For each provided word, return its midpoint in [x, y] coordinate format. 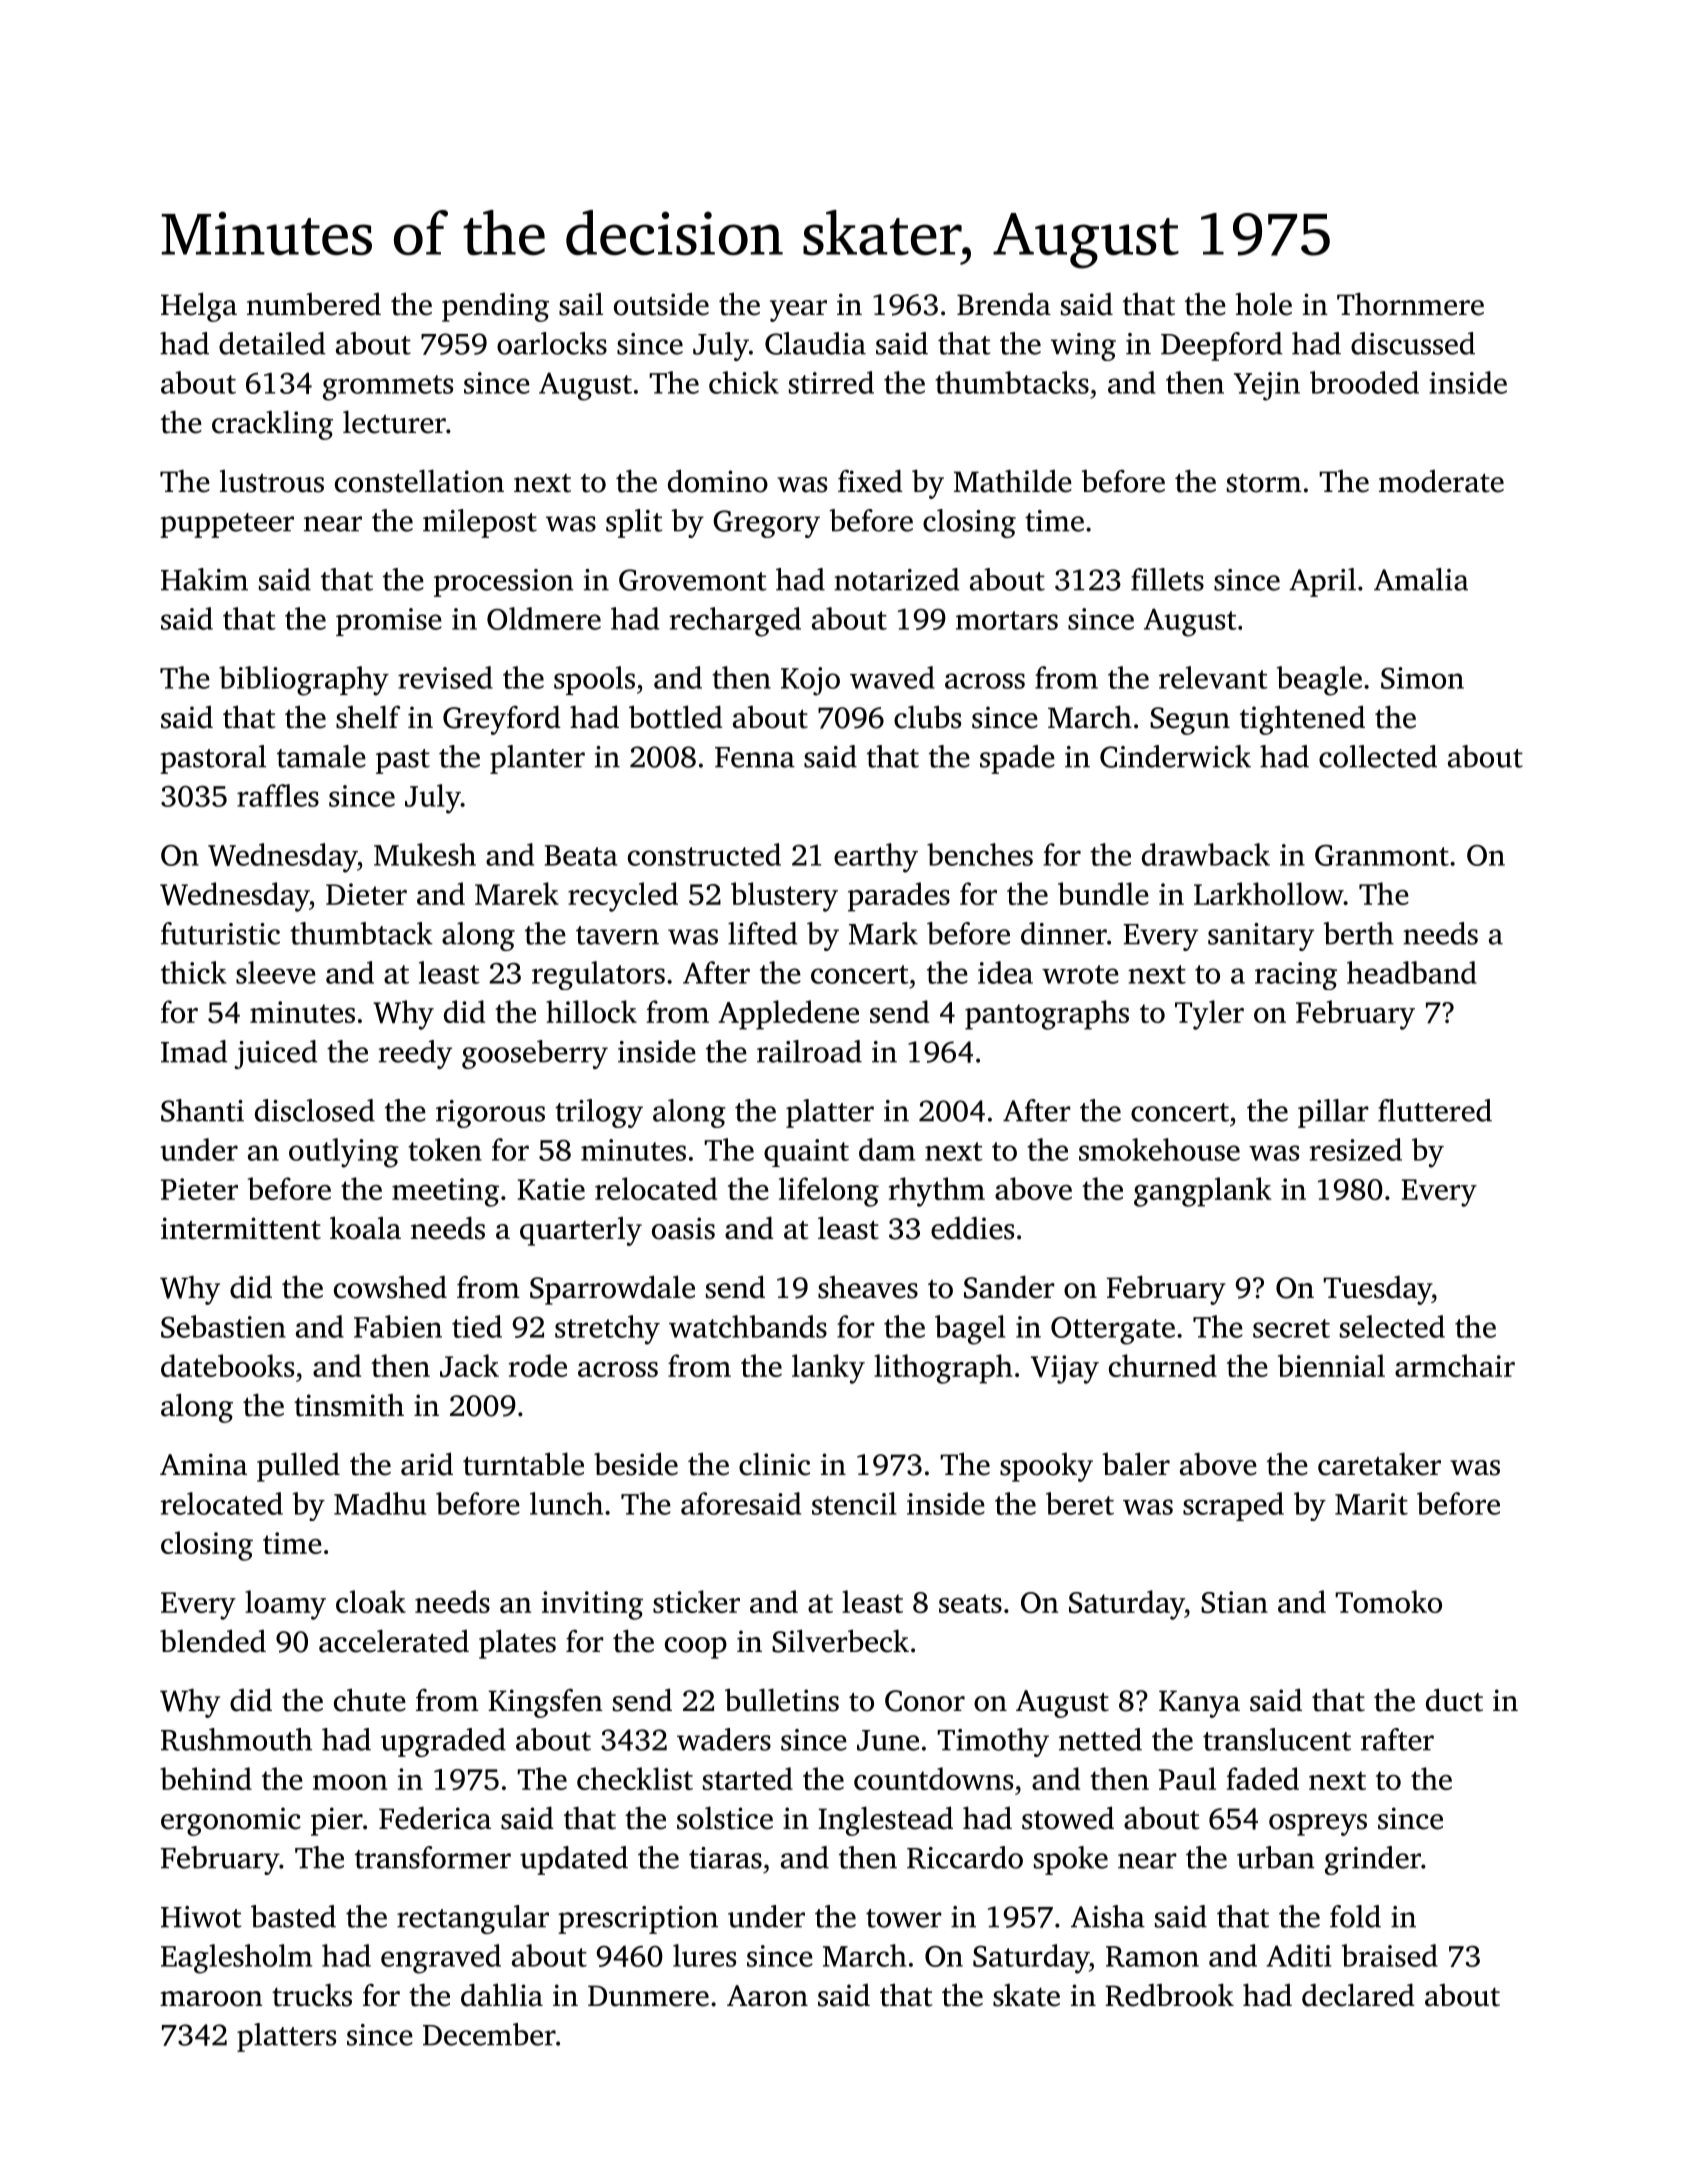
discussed [1413, 343]
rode [538, 1365]
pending [495, 307]
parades [899, 897]
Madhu [380, 1503]
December [489, 2034]
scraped [1233, 1506]
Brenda [1004, 304]
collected [1378, 756]
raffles [278, 795]
